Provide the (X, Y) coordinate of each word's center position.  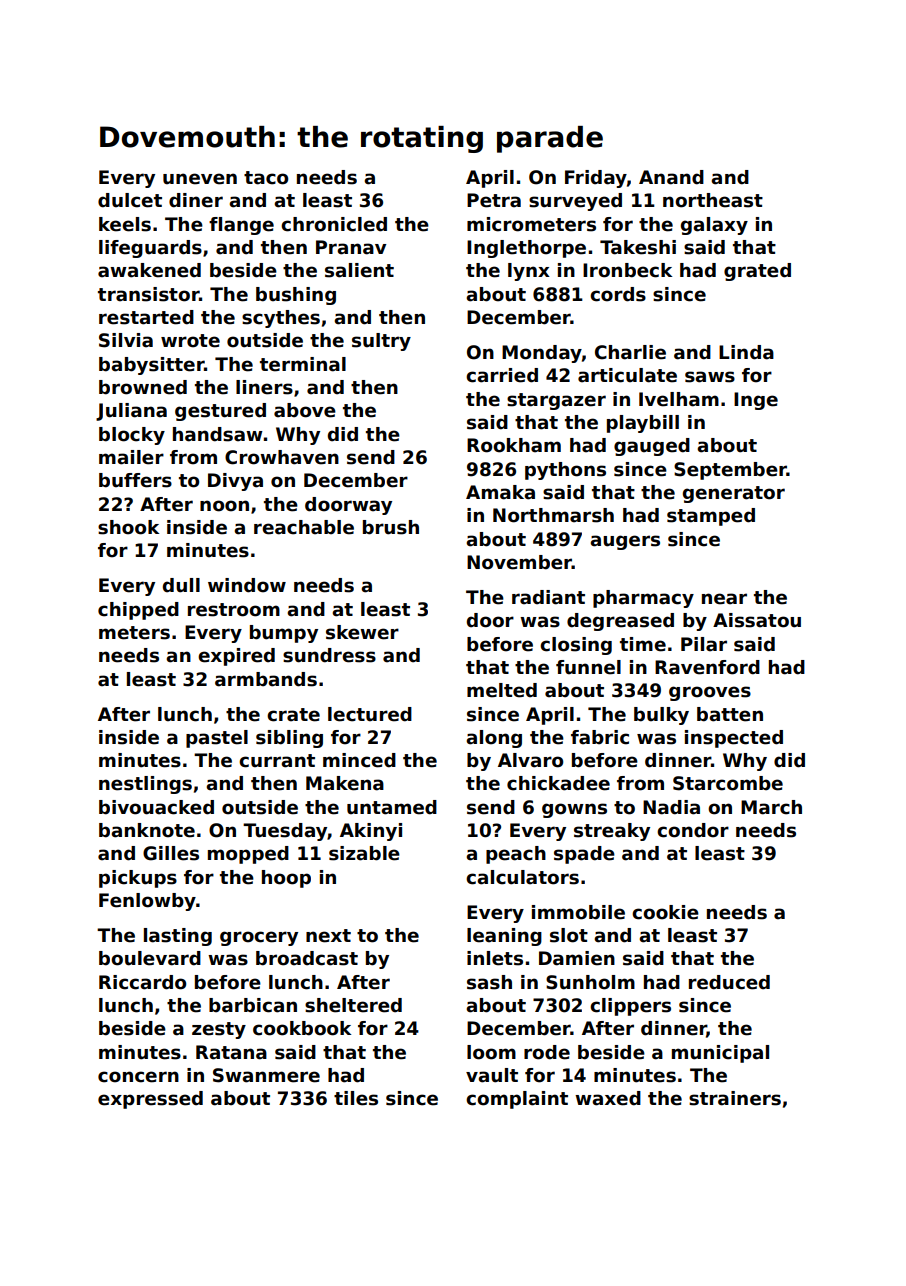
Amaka (500, 492)
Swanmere (266, 1075)
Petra (494, 200)
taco (266, 178)
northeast (713, 200)
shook (128, 527)
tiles (356, 1098)
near (724, 599)
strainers (735, 1098)
